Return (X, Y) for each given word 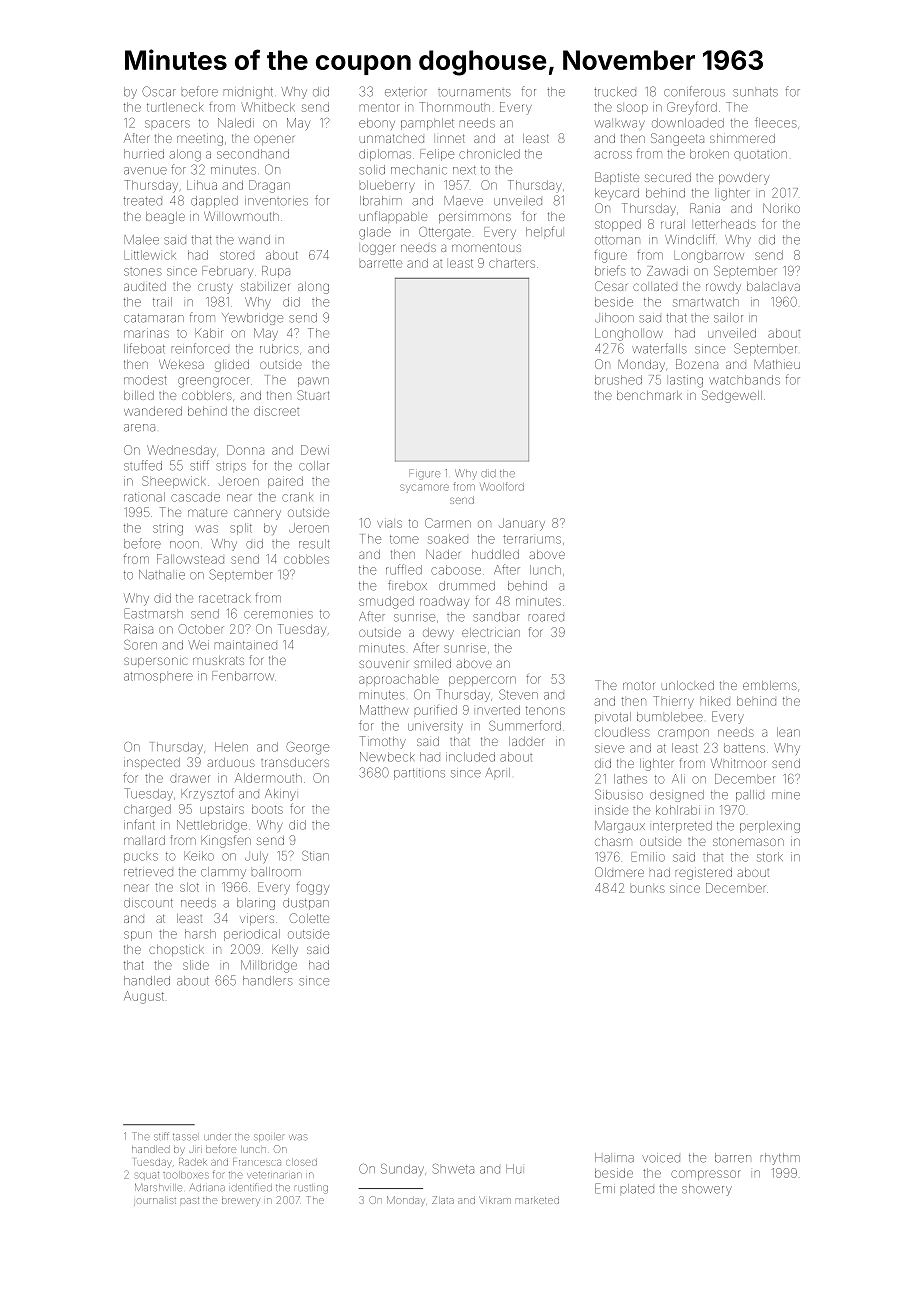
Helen (231, 747)
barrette (381, 263)
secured (668, 177)
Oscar (159, 91)
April (497, 773)
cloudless (622, 732)
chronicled (489, 154)
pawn (313, 382)
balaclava (773, 286)
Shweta (453, 1169)
